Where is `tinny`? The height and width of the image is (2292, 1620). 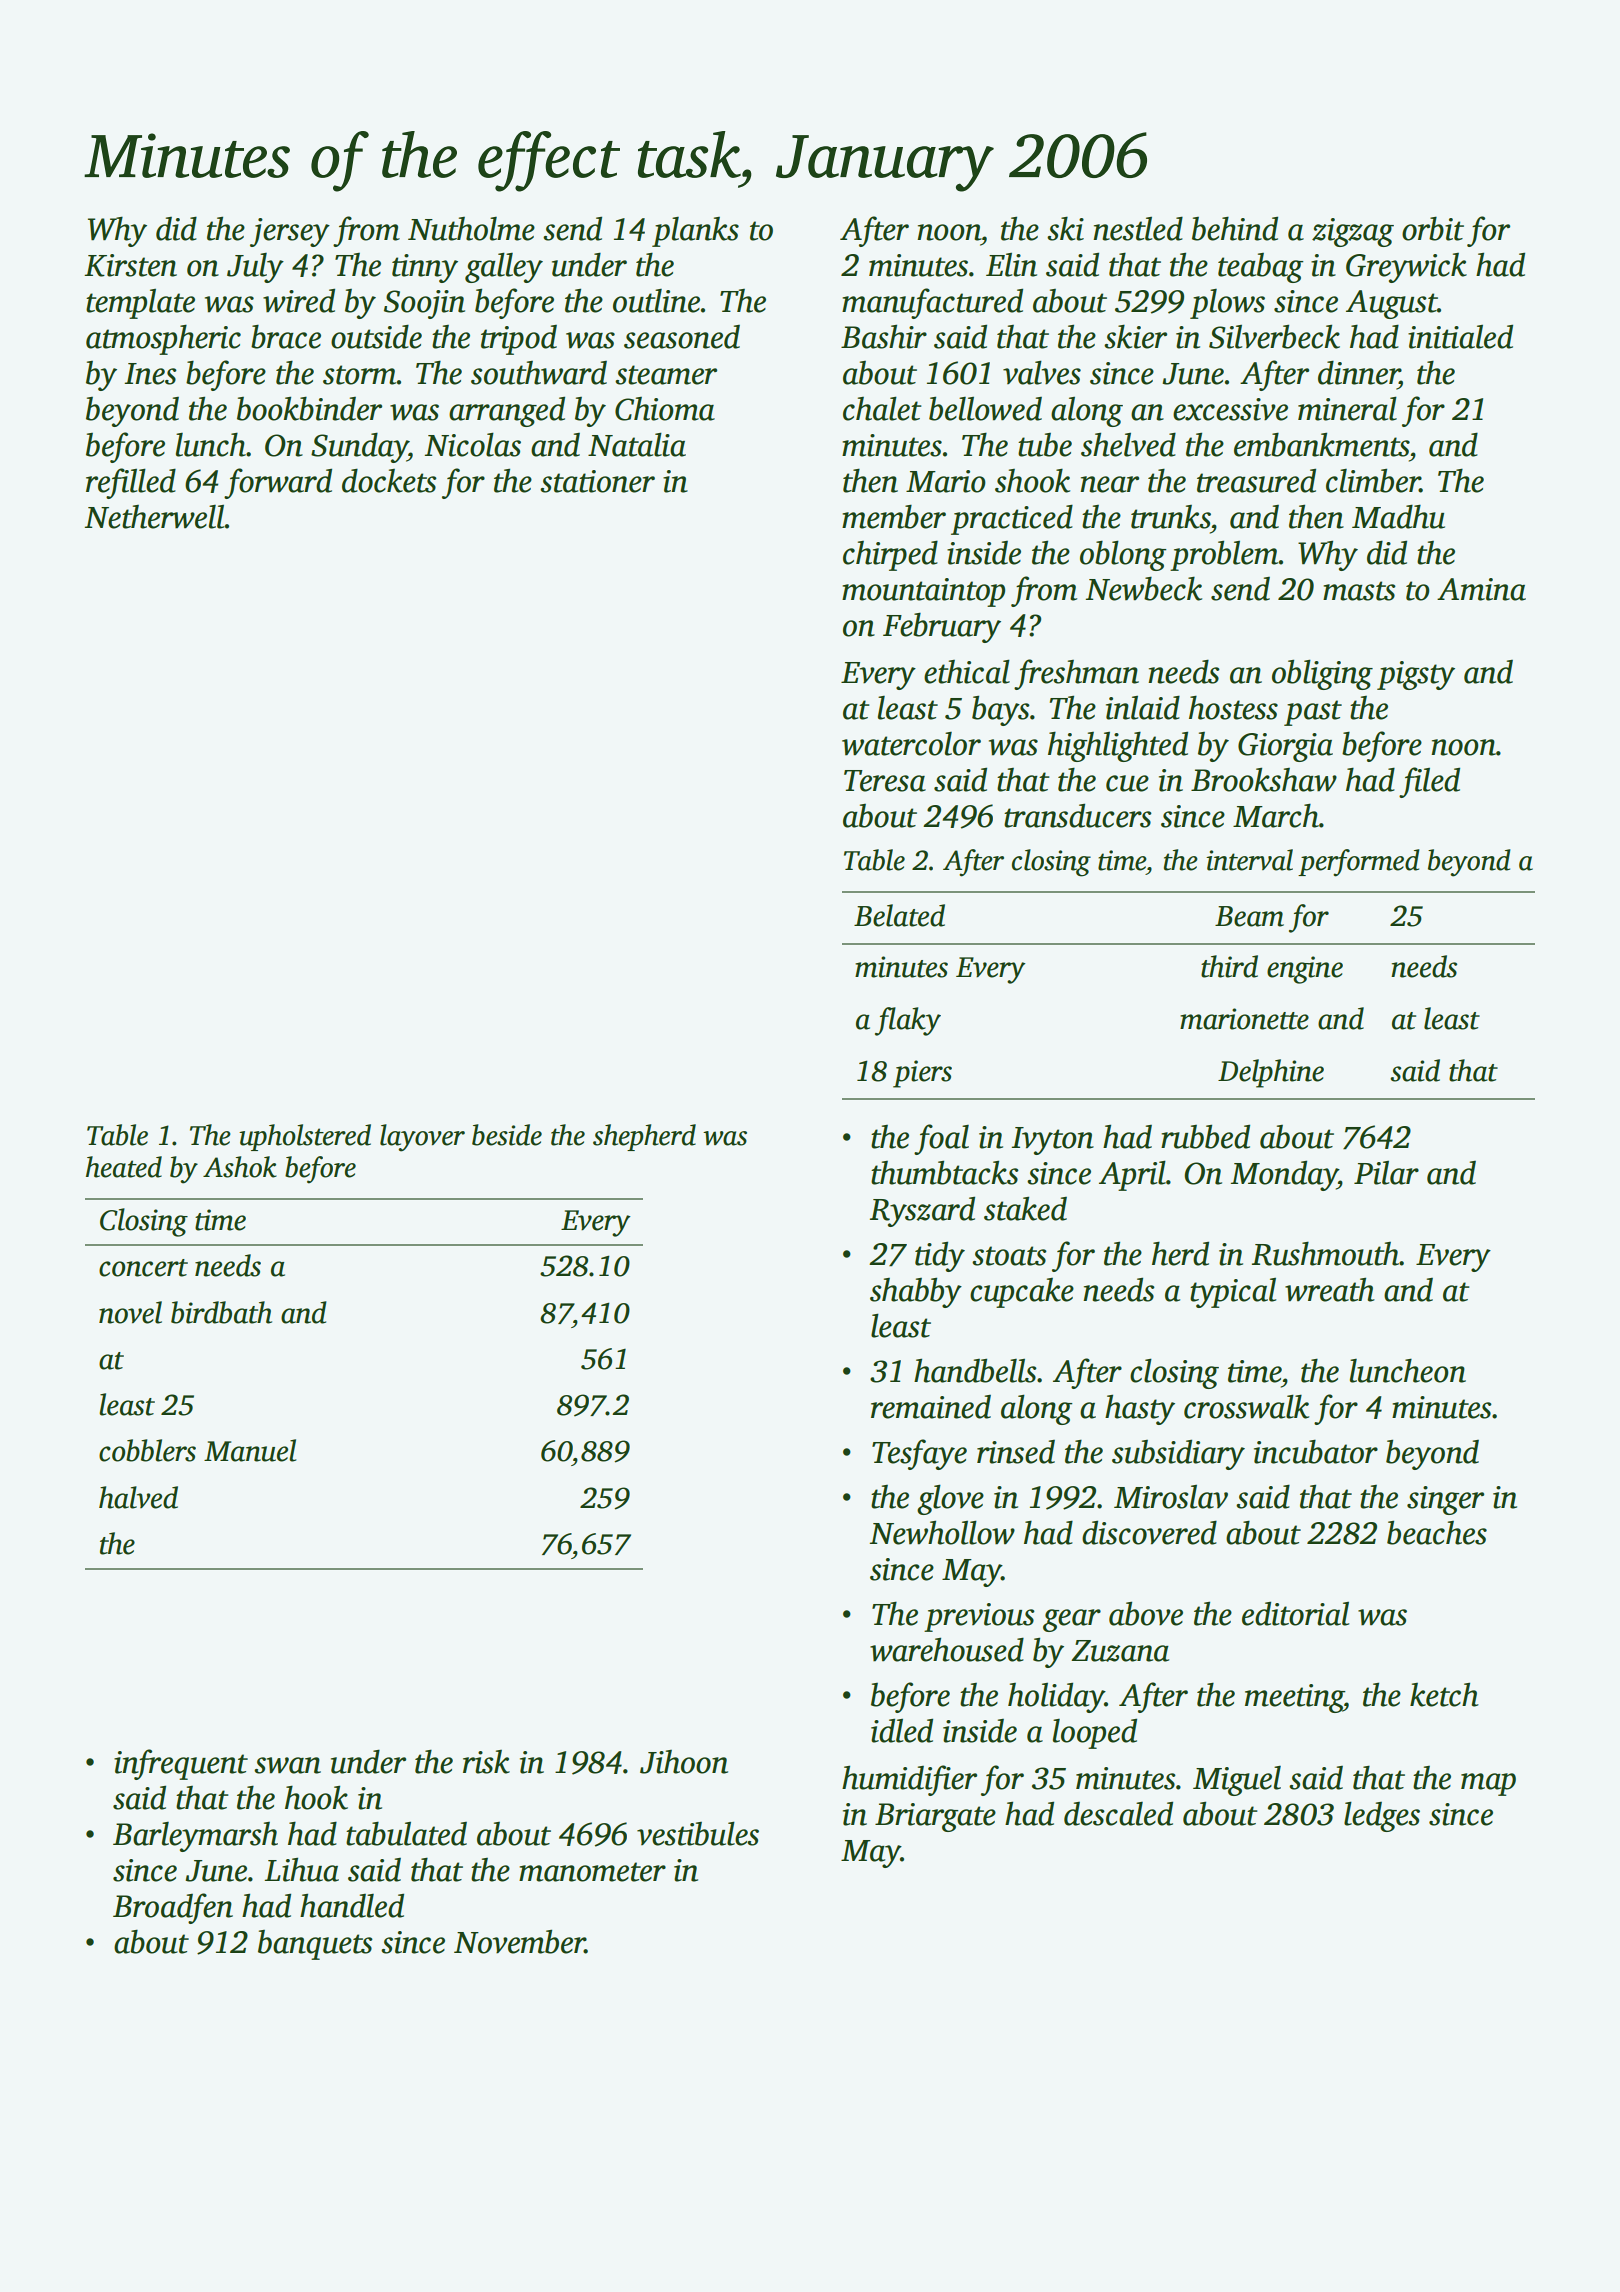
tinny is located at coordinates (425, 268).
